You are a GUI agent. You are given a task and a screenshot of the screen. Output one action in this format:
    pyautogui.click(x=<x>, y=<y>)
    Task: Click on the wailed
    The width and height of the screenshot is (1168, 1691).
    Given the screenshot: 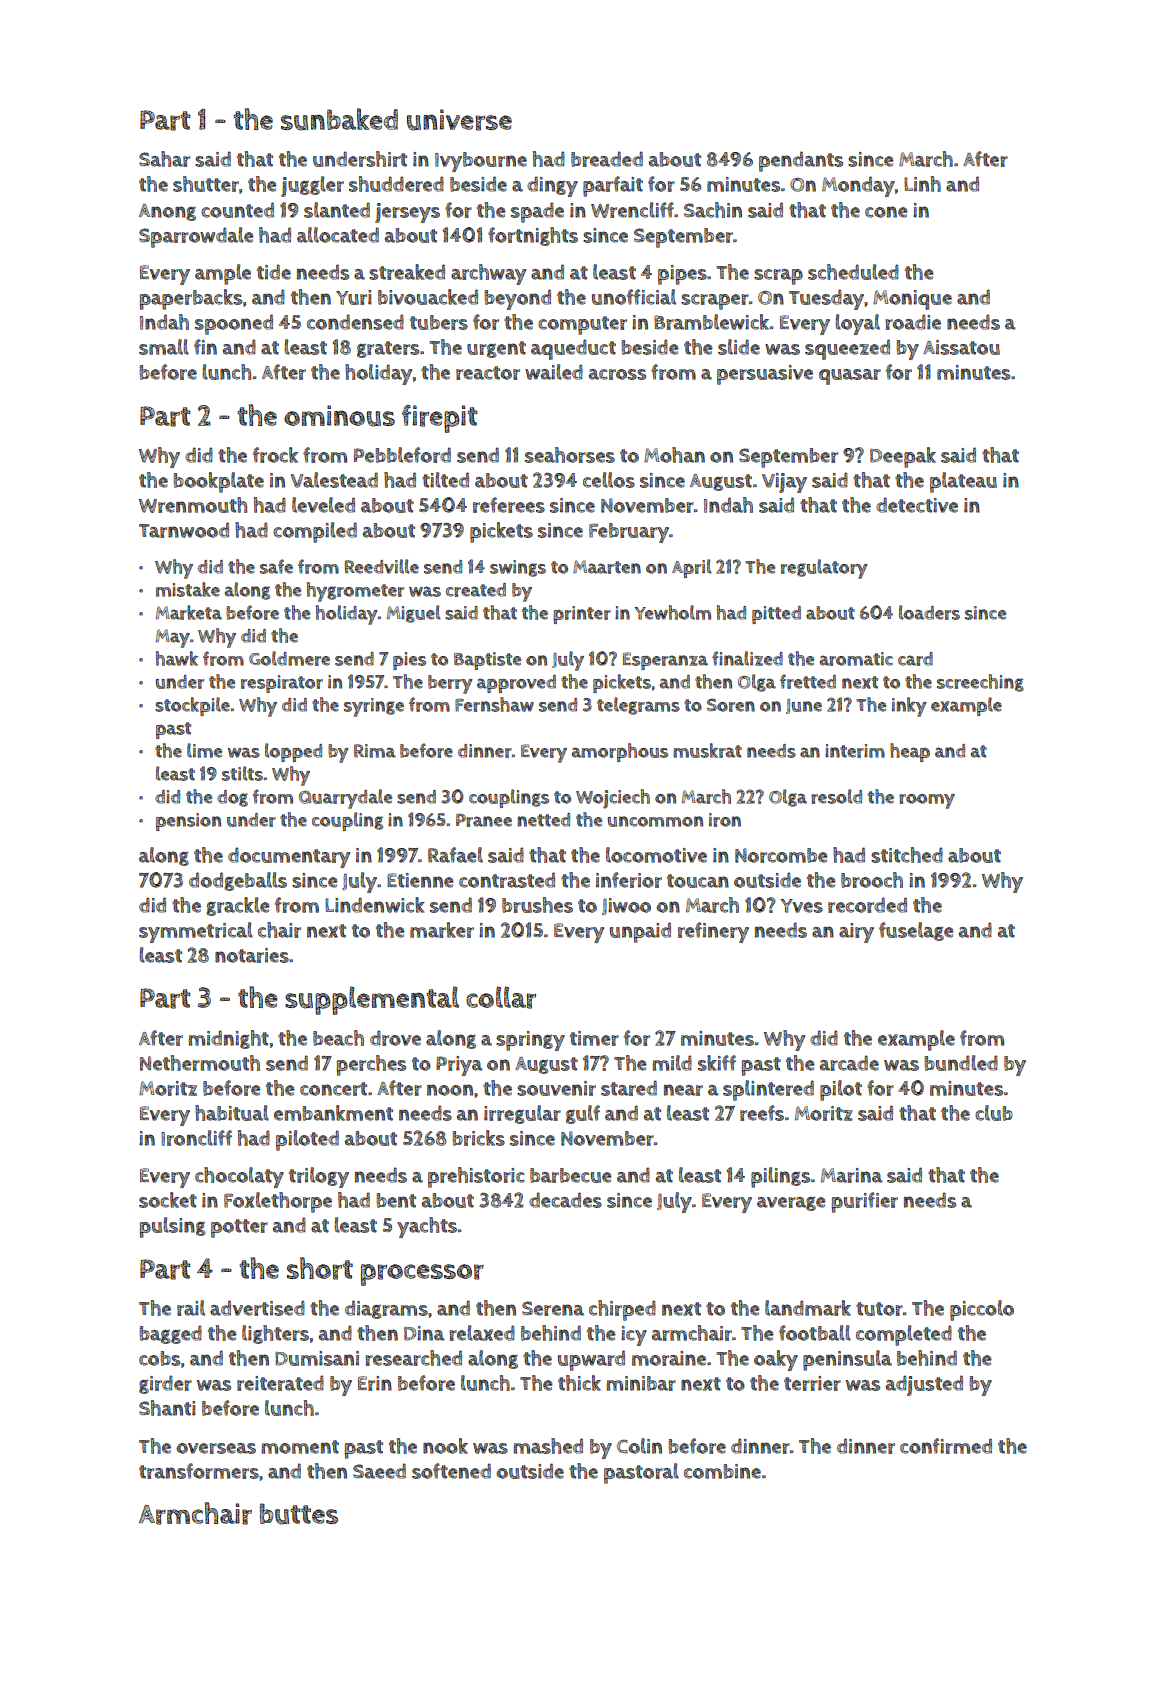 What is the action you would take?
    pyautogui.click(x=554, y=372)
